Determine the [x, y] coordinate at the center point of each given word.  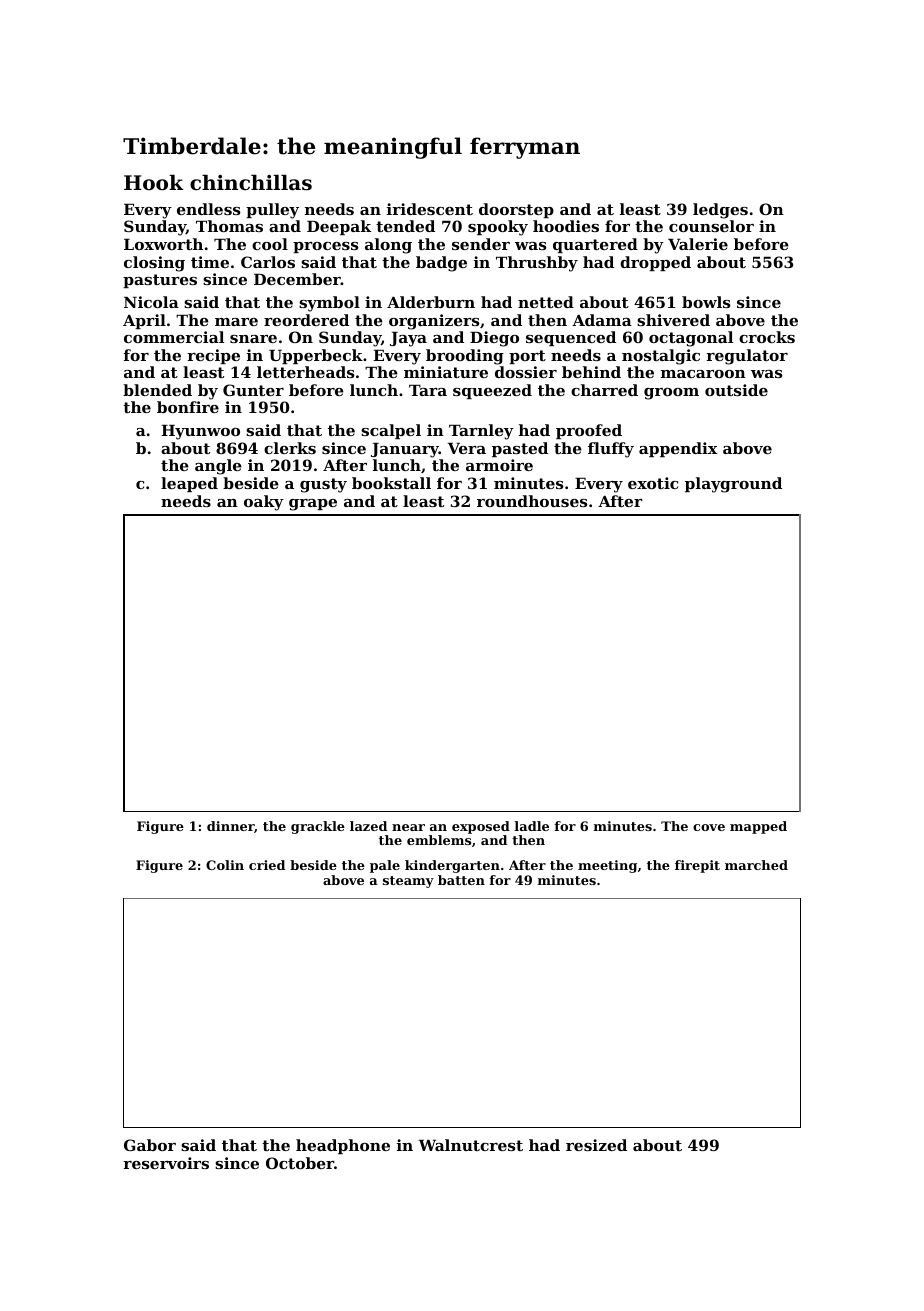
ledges [720, 211]
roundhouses [532, 501]
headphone [343, 1146]
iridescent [430, 209]
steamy [408, 882]
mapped [758, 827]
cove [709, 827]
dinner [230, 826]
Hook [153, 183]
